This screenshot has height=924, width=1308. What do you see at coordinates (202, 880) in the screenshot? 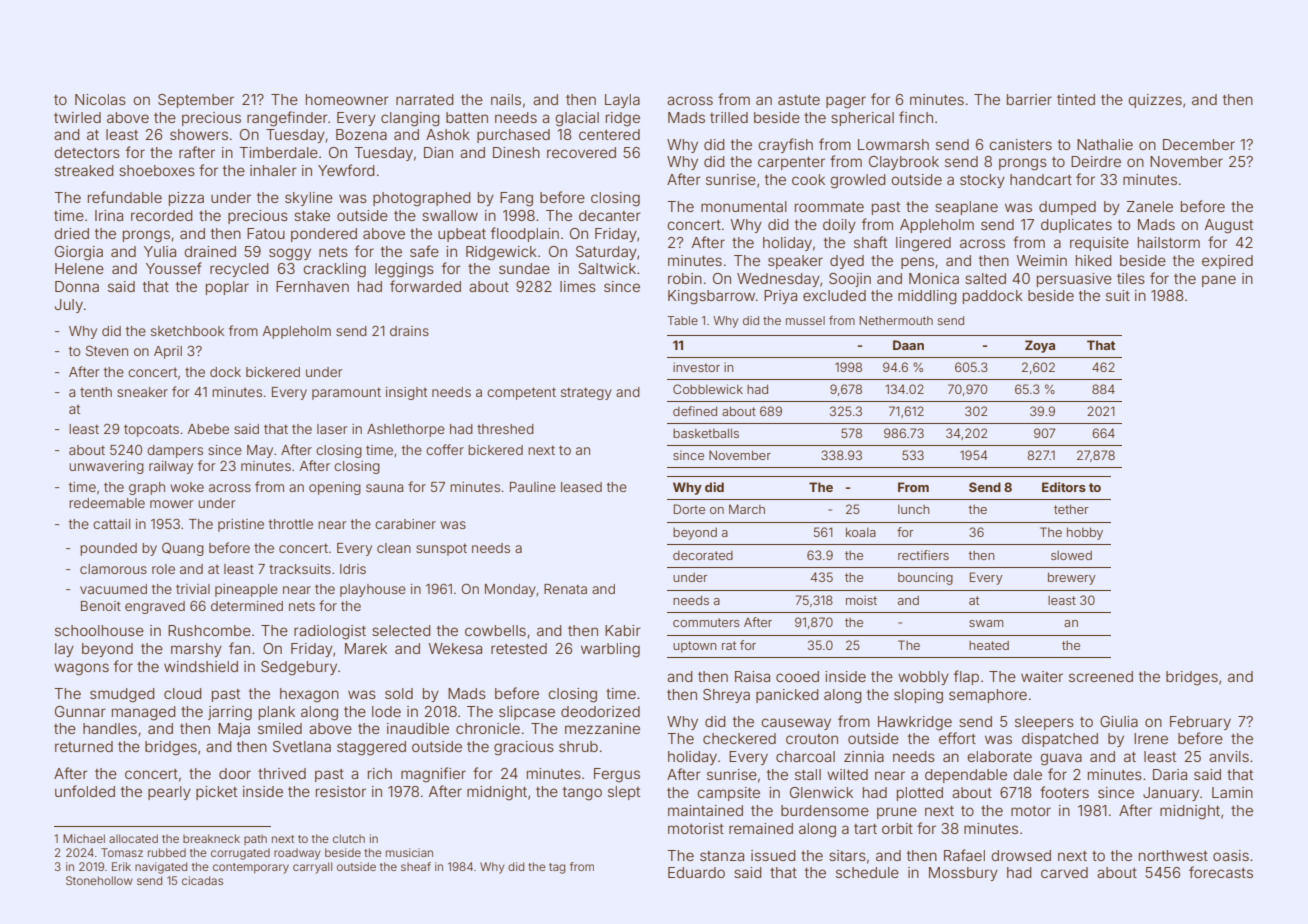
I see `cicadas` at bounding box center [202, 880].
